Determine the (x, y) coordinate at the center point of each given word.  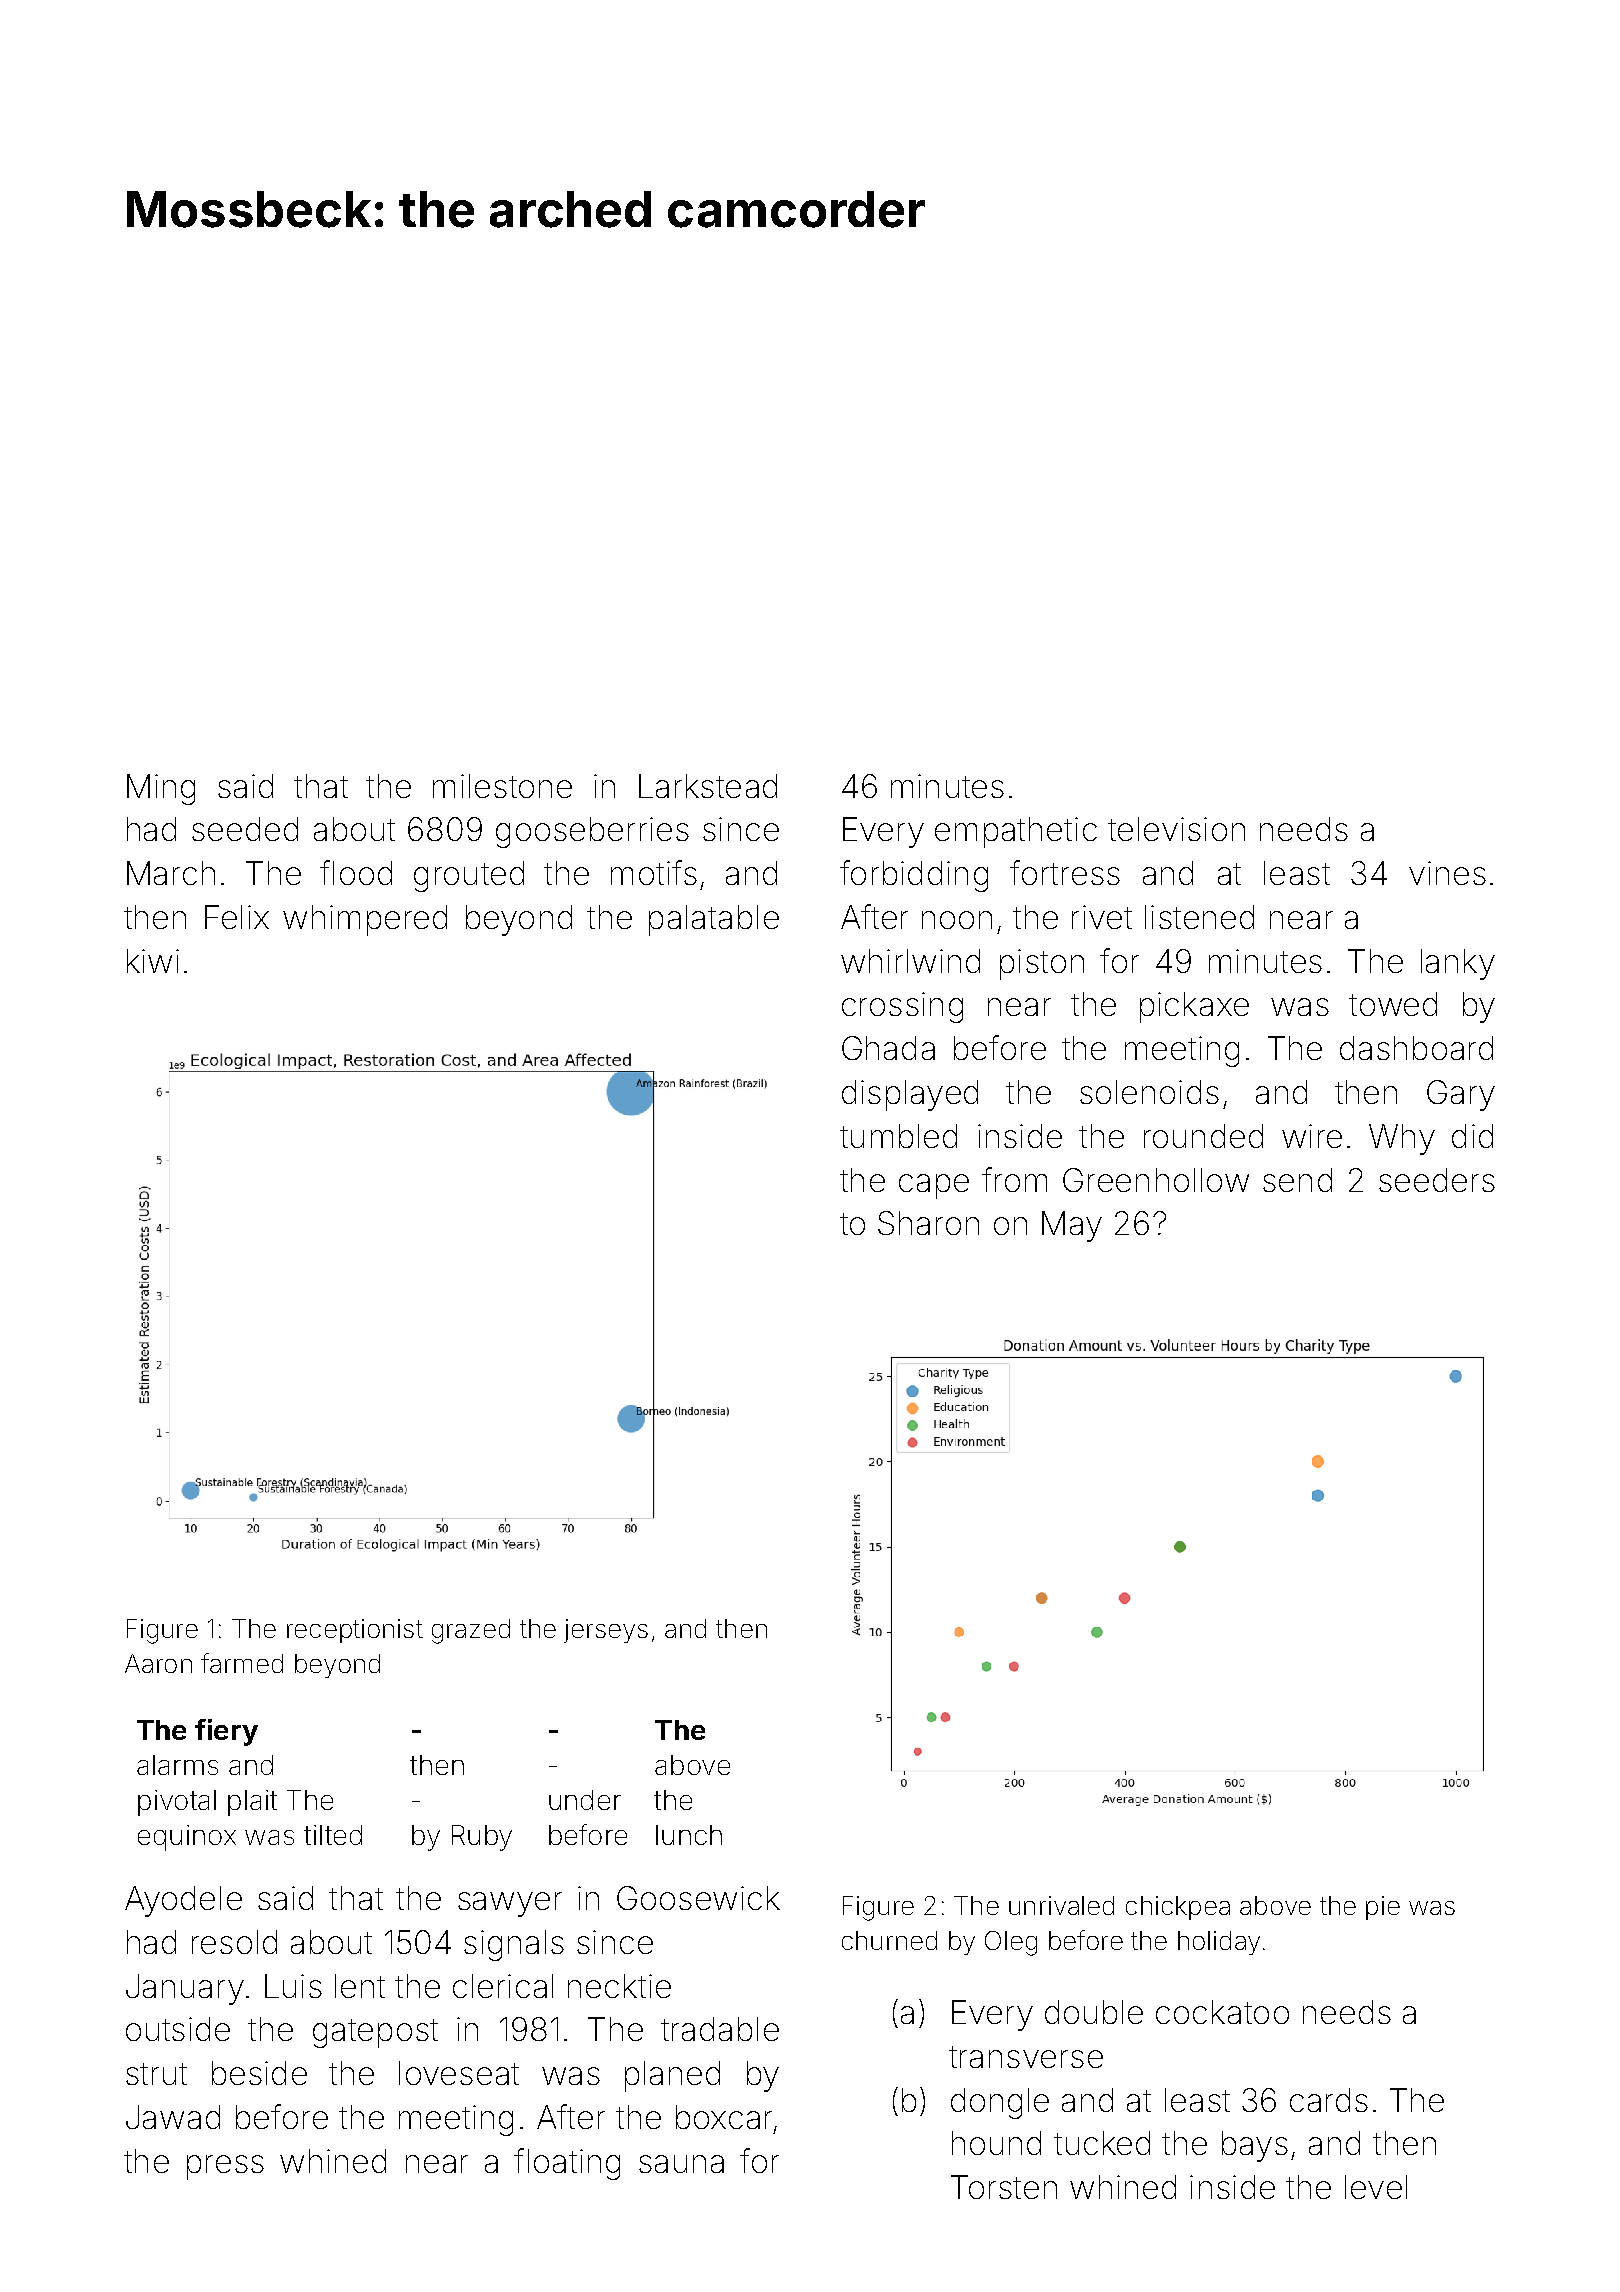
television (1176, 829)
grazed (471, 1631)
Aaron (158, 1663)
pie (1383, 1908)
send (1297, 1180)
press (225, 2167)
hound (996, 2143)
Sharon (928, 1223)
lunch (689, 1835)
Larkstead (708, 786)
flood (356, 872)
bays (1255, 2146)
